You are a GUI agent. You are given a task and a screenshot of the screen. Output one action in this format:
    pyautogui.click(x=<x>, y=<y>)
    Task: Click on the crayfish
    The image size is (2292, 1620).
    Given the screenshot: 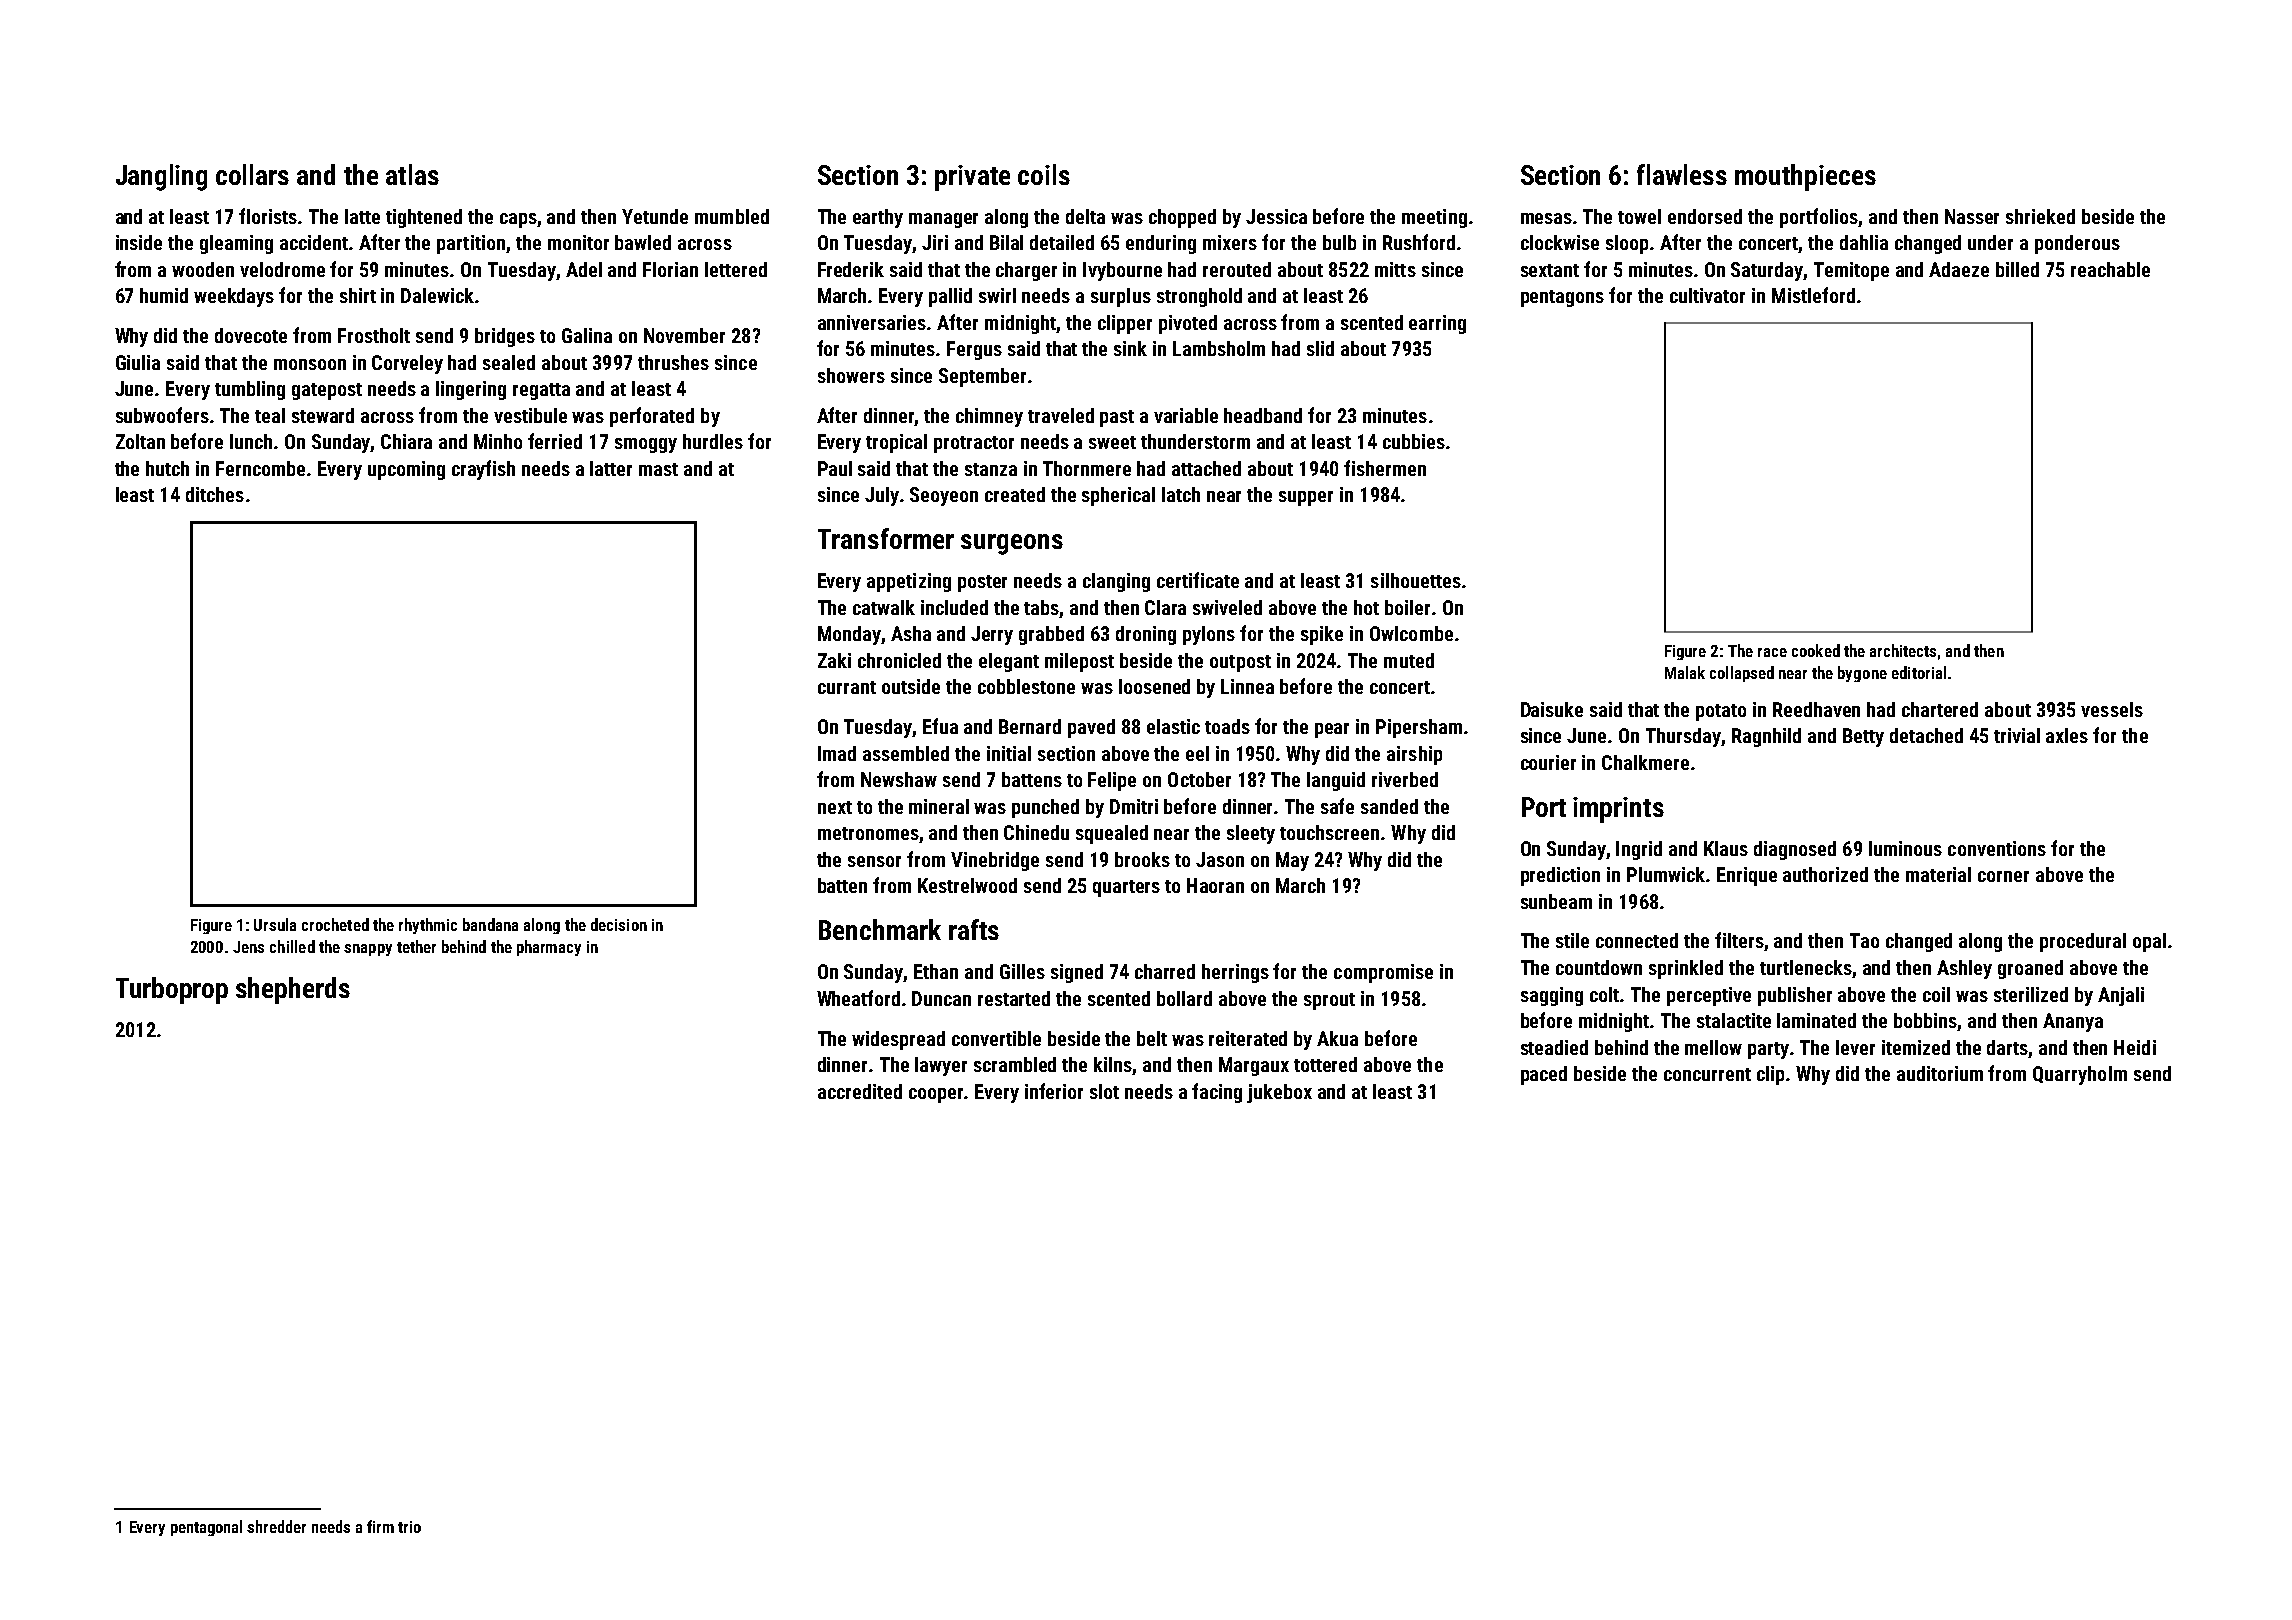 What is the action you would take?
    pyautogui.click(x=483, y=470)
